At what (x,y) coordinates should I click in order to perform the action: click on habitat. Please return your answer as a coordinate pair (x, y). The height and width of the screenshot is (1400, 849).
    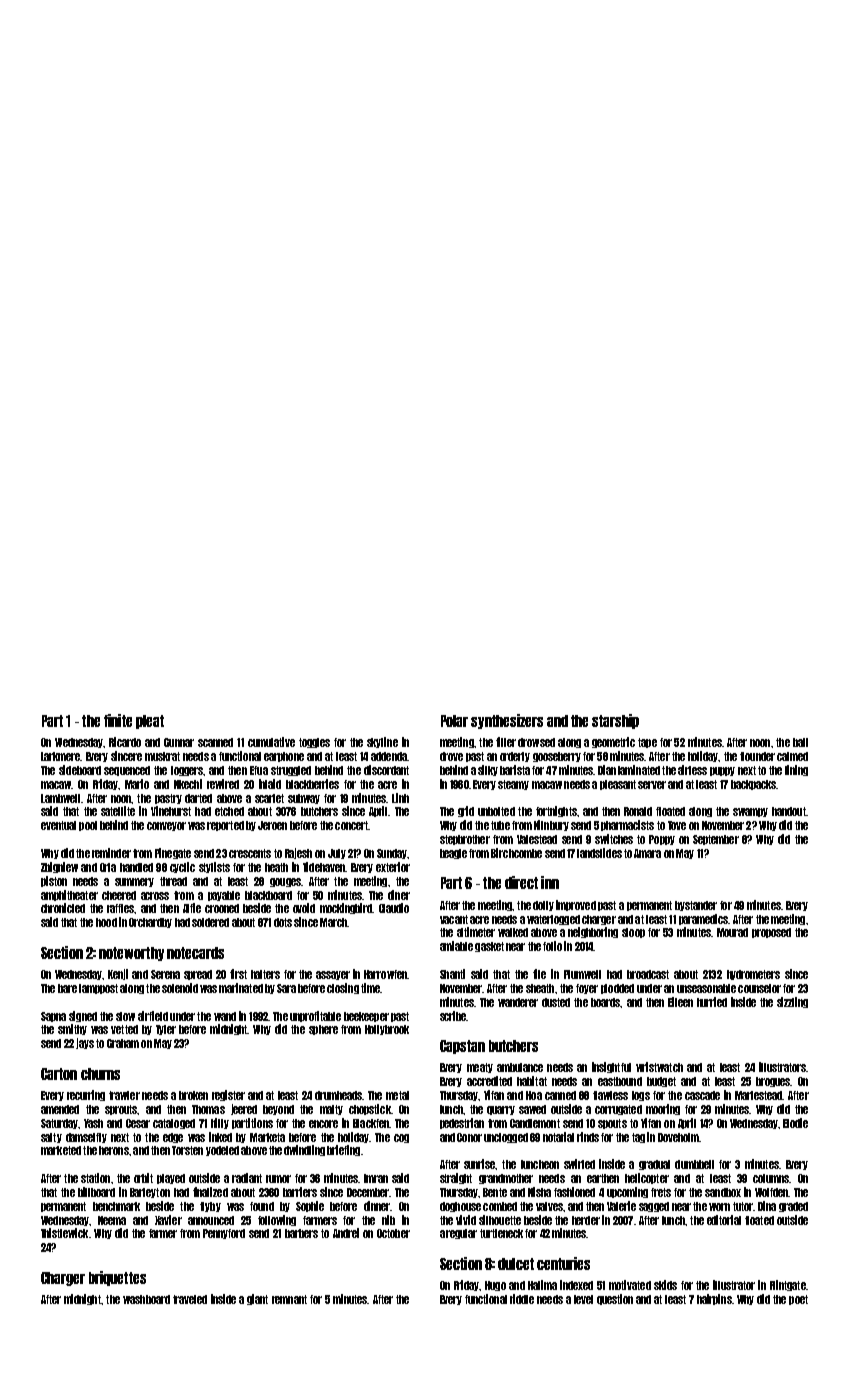
    Looking at the image, I should click on (532, 1081).
